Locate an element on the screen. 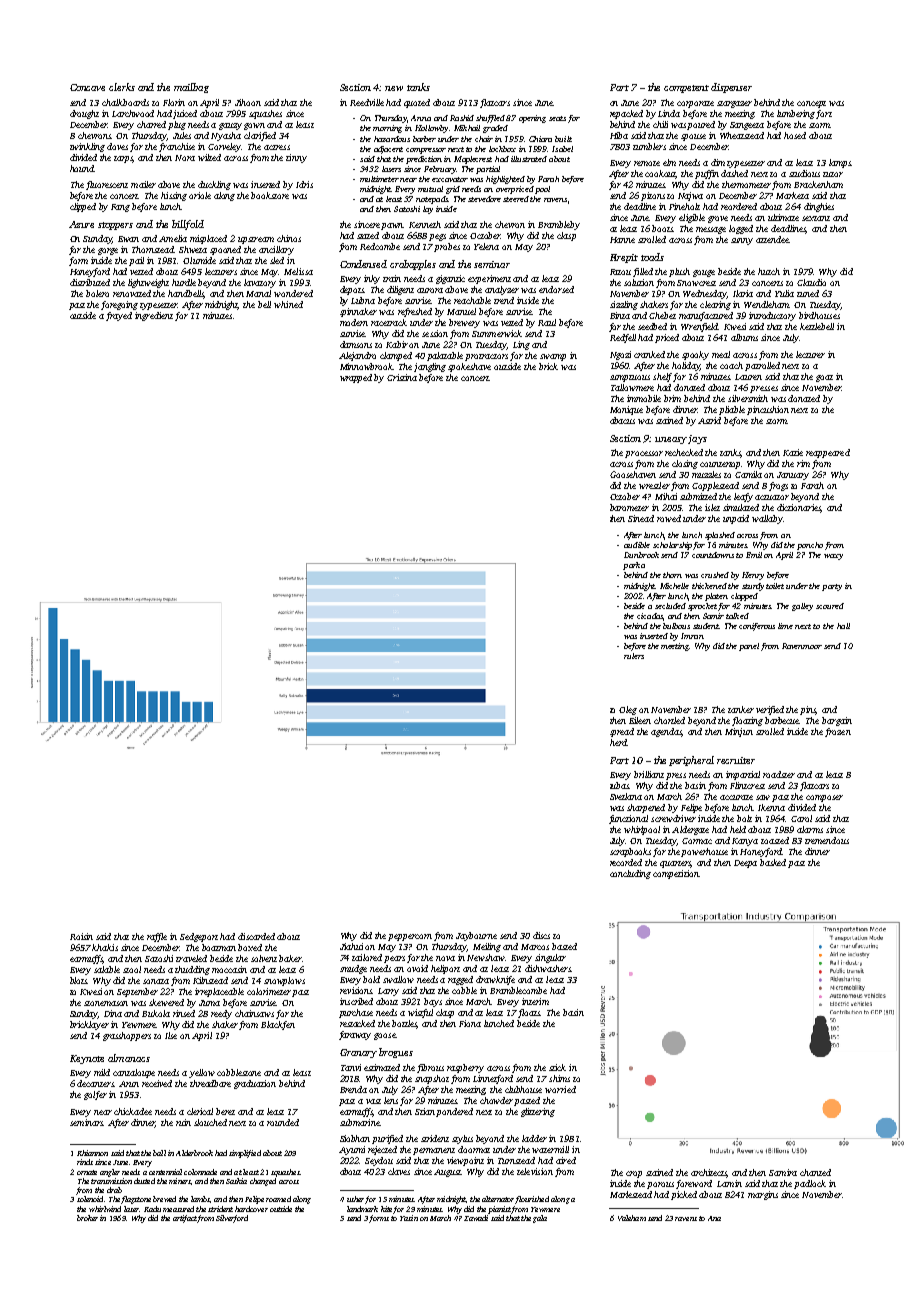 The width and height of the screenshot is (924, 1308). hall is located at coordinates (843, 626).
